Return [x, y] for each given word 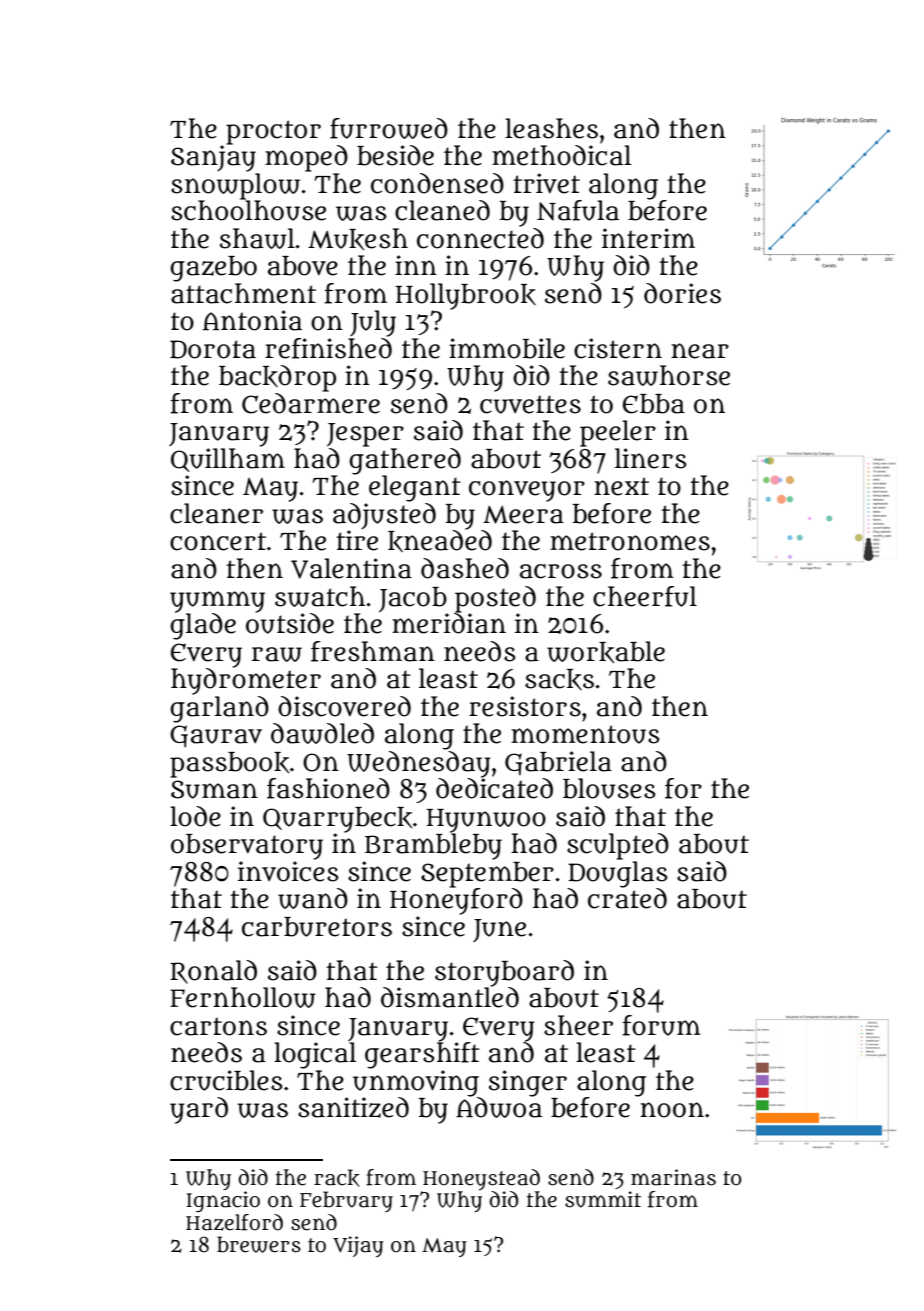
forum [661, 1025]
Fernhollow [243, 997]
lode [195, 816]
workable [606, 652]
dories [682, 293]
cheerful [645, 596]
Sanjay [213, 158]
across [561, 571]
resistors [525, 706]
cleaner [216, 513]
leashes [551, 128]
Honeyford [456, 901]
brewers [259, 1244]
